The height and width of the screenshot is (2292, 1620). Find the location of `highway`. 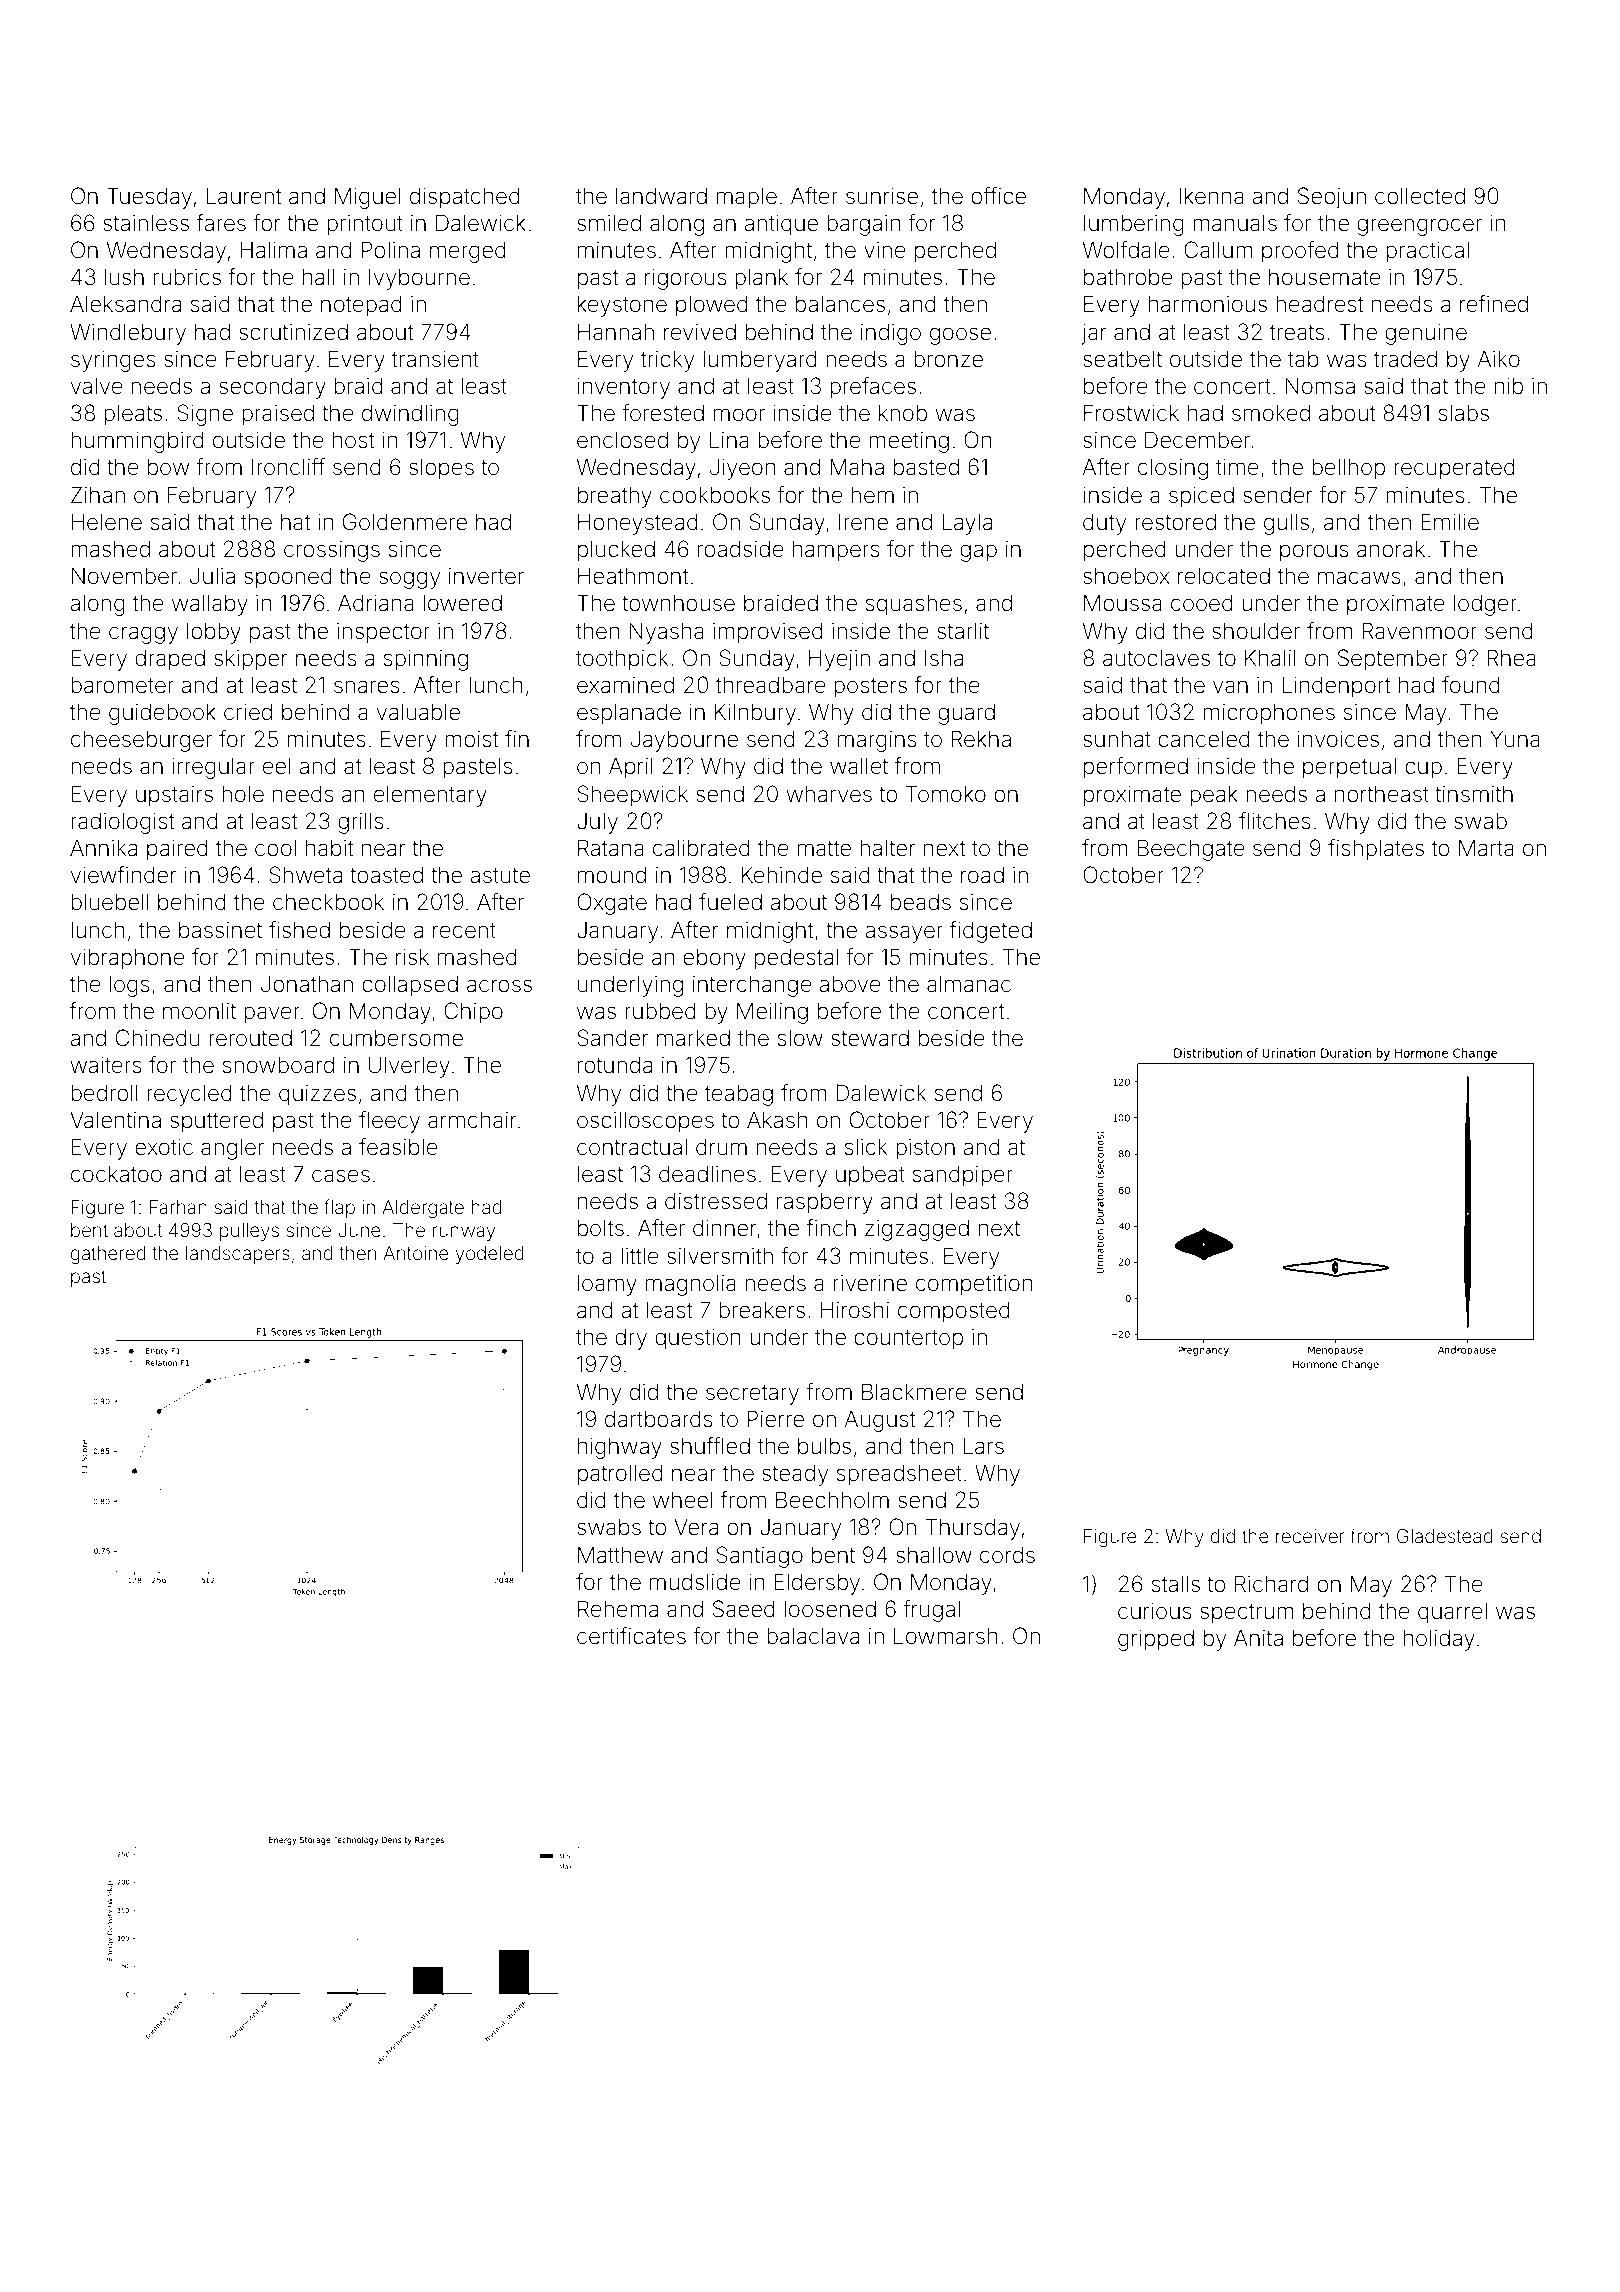

highway is located at coordinates (620, 1448).
